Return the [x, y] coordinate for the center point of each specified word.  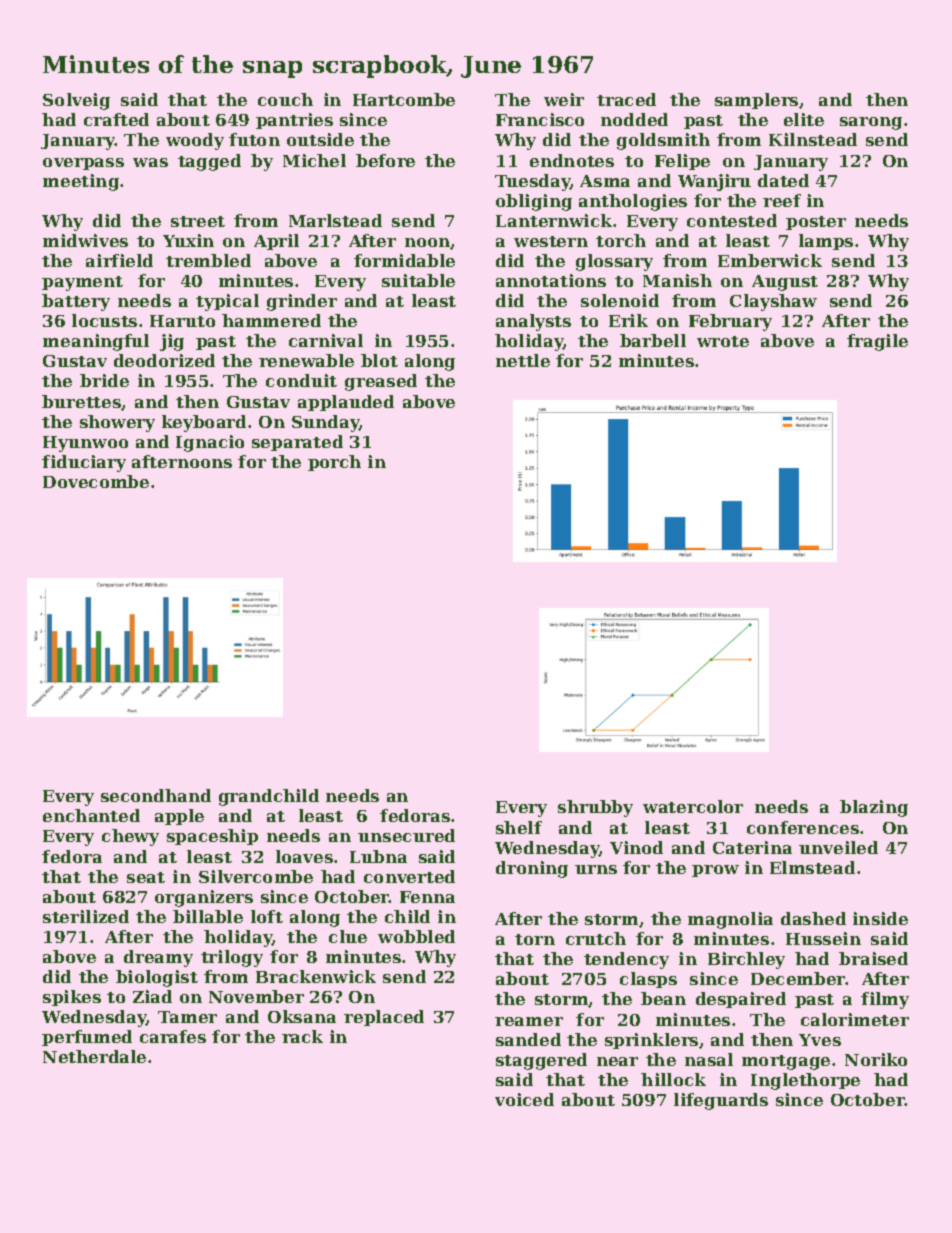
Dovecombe [96, 481]
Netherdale [94, 1056]
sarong [871, 123]
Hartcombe [404, 99]
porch [334, 463]
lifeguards [721, 1101]
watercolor [693, 806]
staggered [541, 1061]
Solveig [76, 101]
